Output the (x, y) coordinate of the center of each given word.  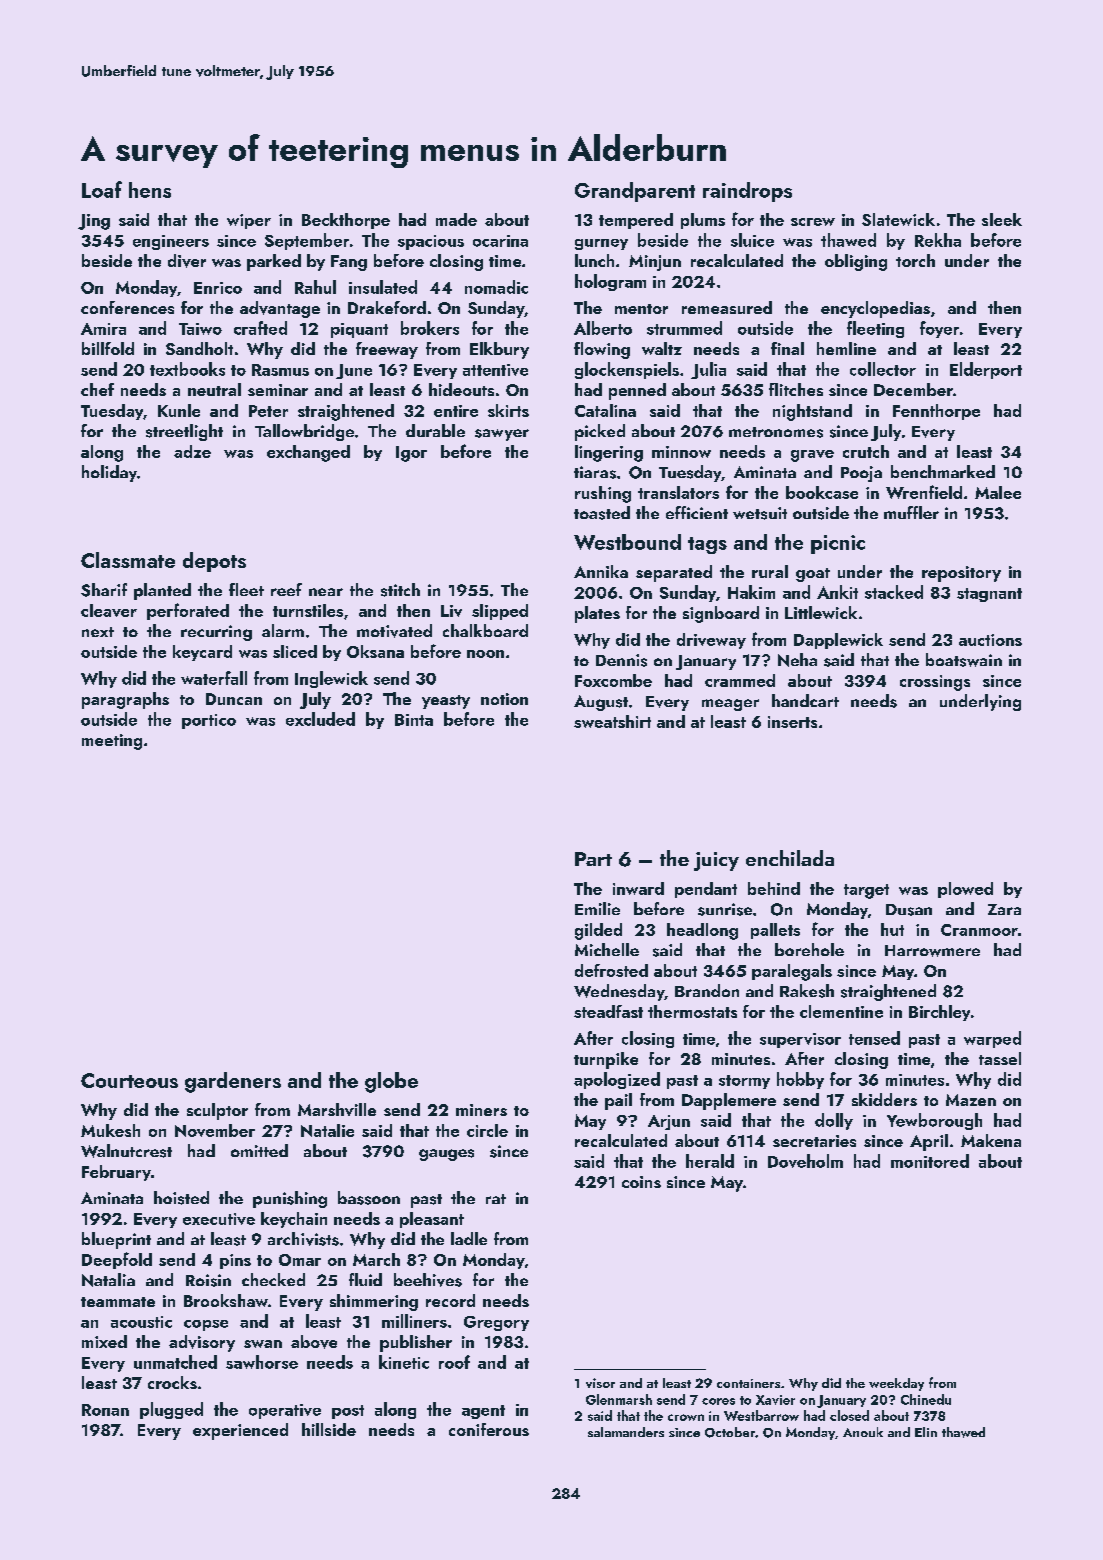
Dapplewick (838, 641)
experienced (240, 1431)
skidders (884, 1099)
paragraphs (125, 700)
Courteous (129, 1080)
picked (600, 432)
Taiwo (200, 329)
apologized (617, 1080)
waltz (662, 348)
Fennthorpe (936, 412)
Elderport (986, 370)
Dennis (621, 660)
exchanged (308, 453)
